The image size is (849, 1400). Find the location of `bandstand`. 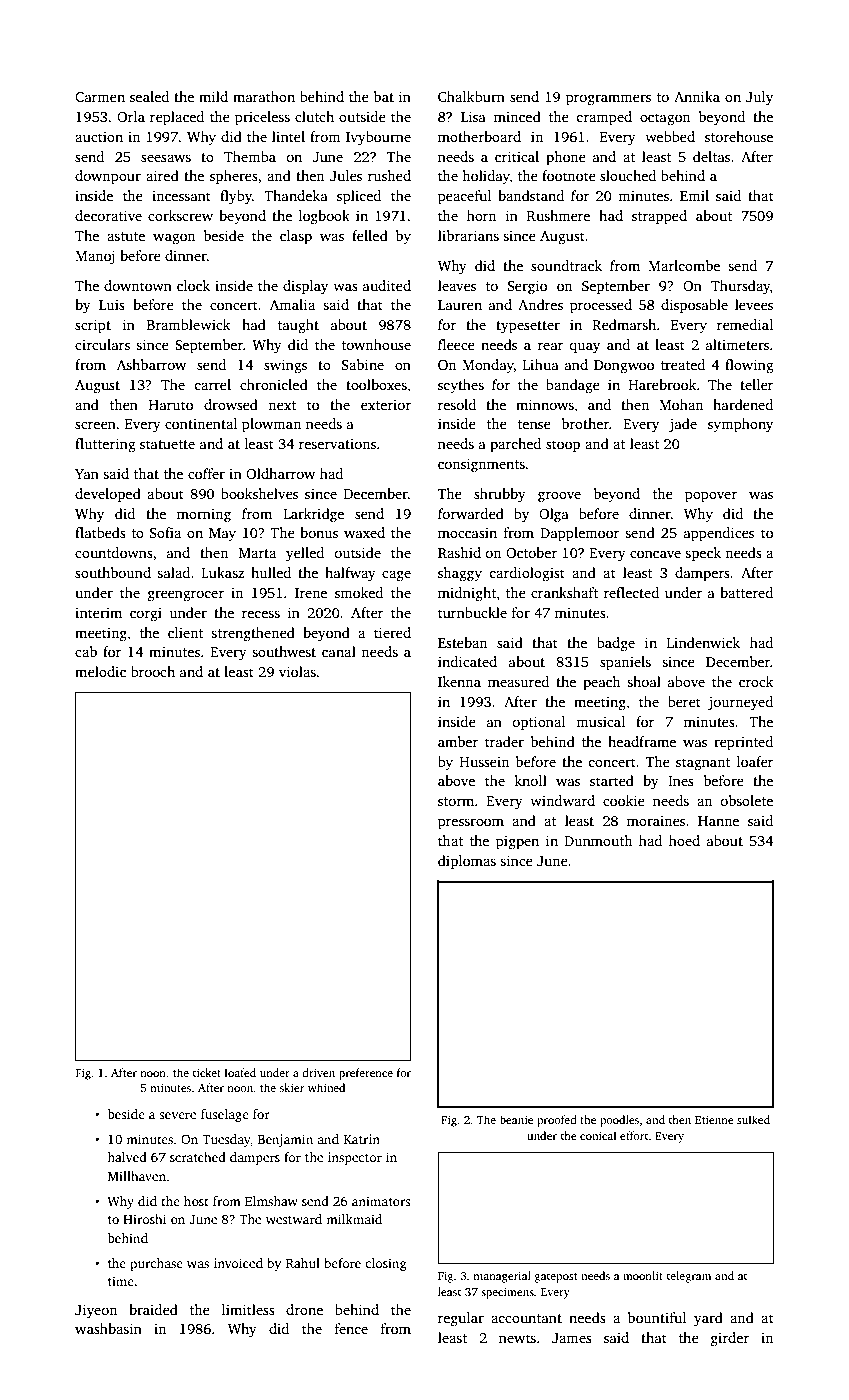

bandstand is located at coordinates (531, 195).
